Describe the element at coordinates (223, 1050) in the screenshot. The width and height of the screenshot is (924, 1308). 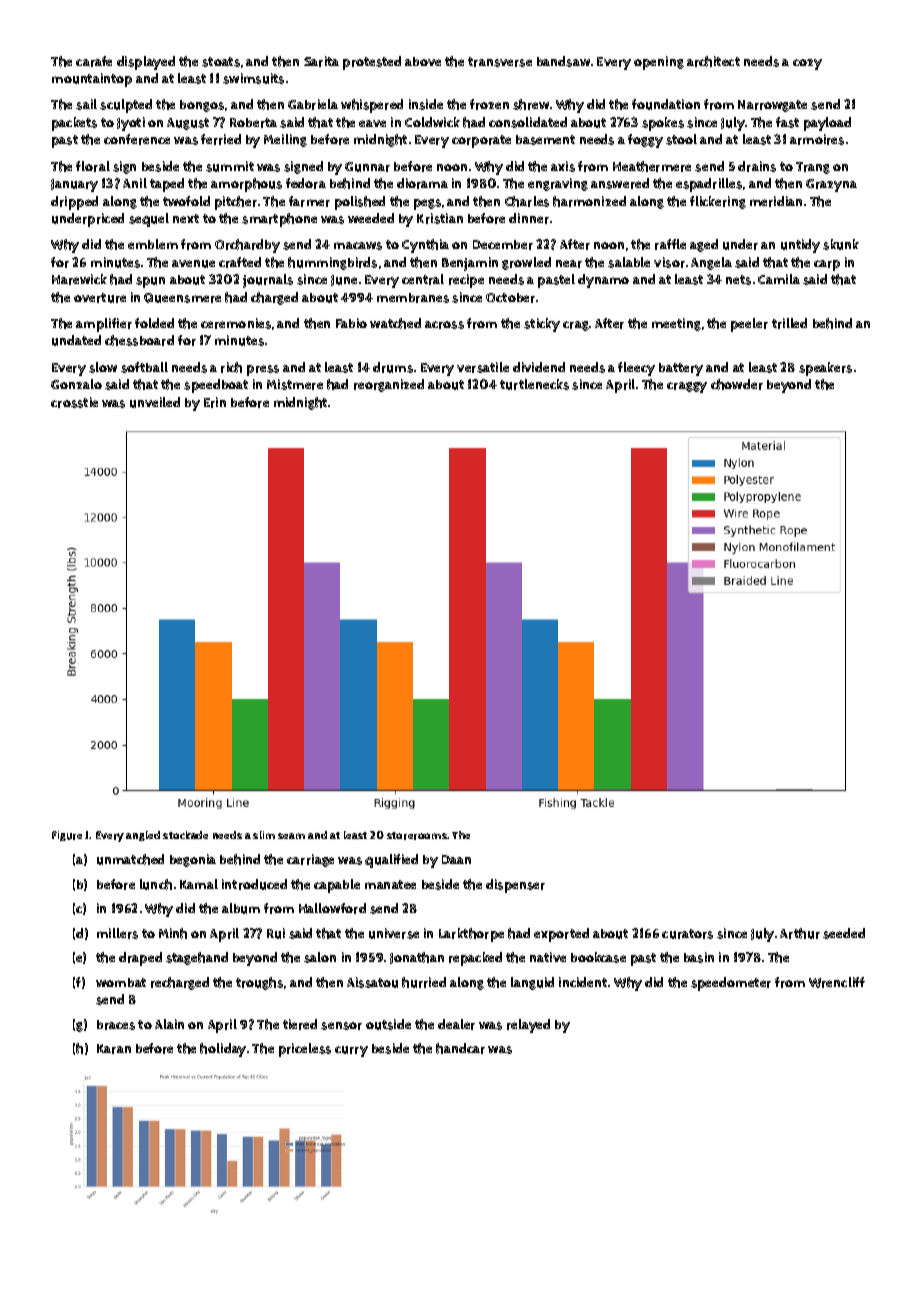
I see `holiday` at that location.
